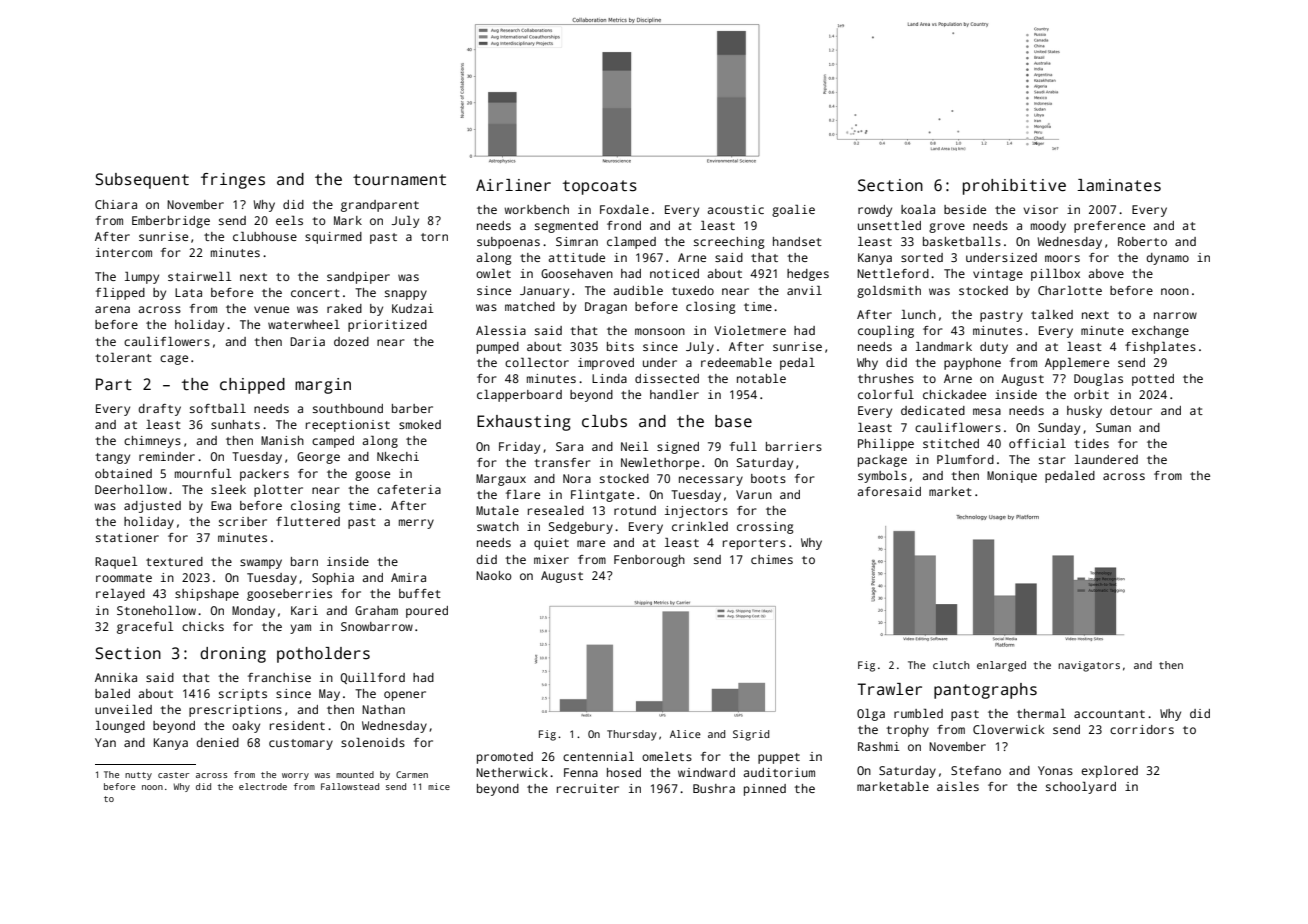 The height and width of the document is (924, 1308). What do you see at coordinates (142, 181) in the document?
I see `Subsequent` at bounding box center [142, 181].
